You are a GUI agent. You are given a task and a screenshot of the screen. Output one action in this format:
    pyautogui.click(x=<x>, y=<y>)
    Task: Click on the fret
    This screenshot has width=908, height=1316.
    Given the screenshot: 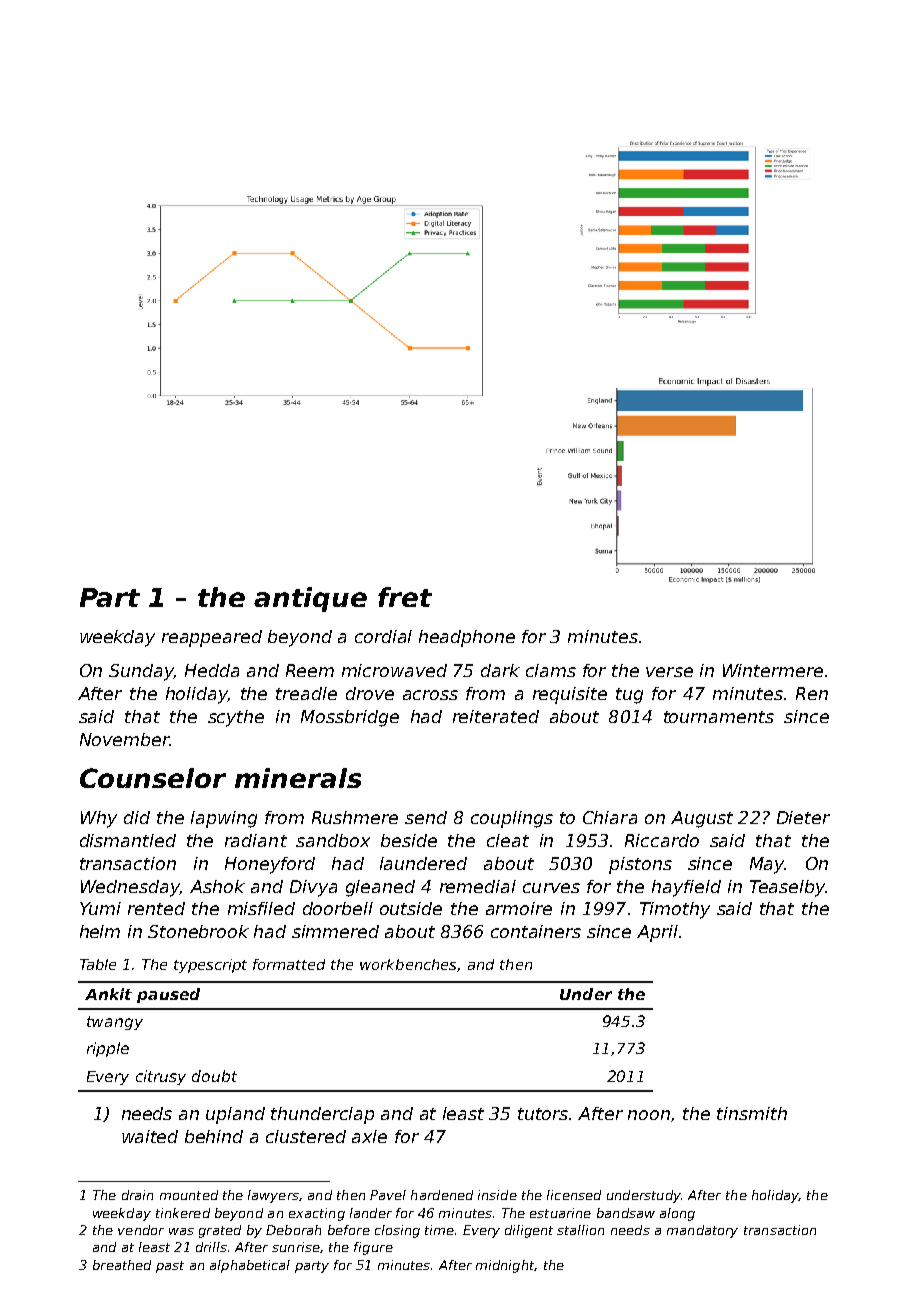 What is the action you would take?
    pyautogui.click(x=405, y=597)
